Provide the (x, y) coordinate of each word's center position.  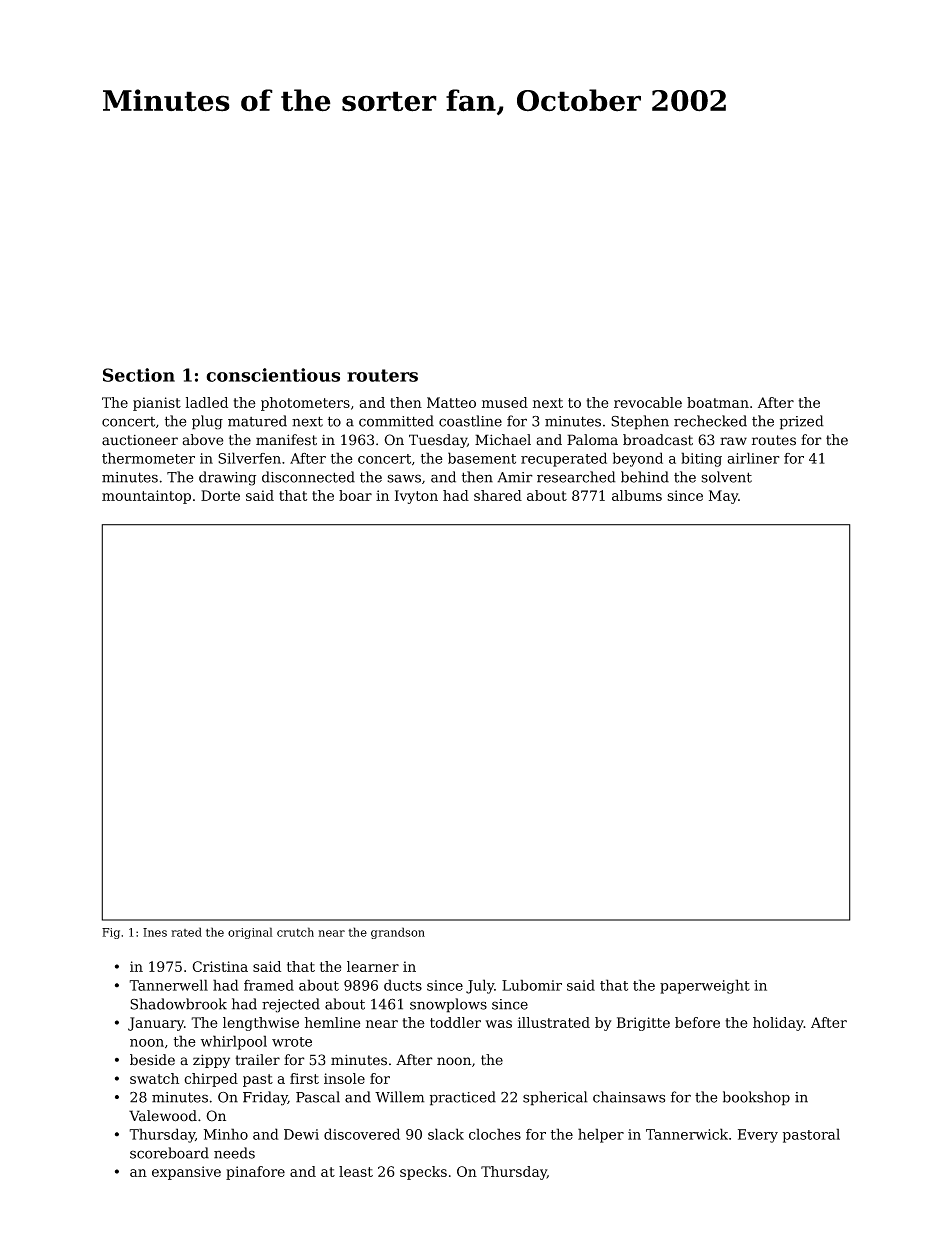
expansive (186, 1173)
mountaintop (146, 497)
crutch (295, 932)
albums (637, 495)
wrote (292, 1042)
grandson (398, 933)
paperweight (705, 986)
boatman (718, 402)
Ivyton (416, 497)
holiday (778, 1024)
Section (139, 375)
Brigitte (643, 1024)
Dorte (220, 495)
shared (498, 495)
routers (382, 375)
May (724, 497)
